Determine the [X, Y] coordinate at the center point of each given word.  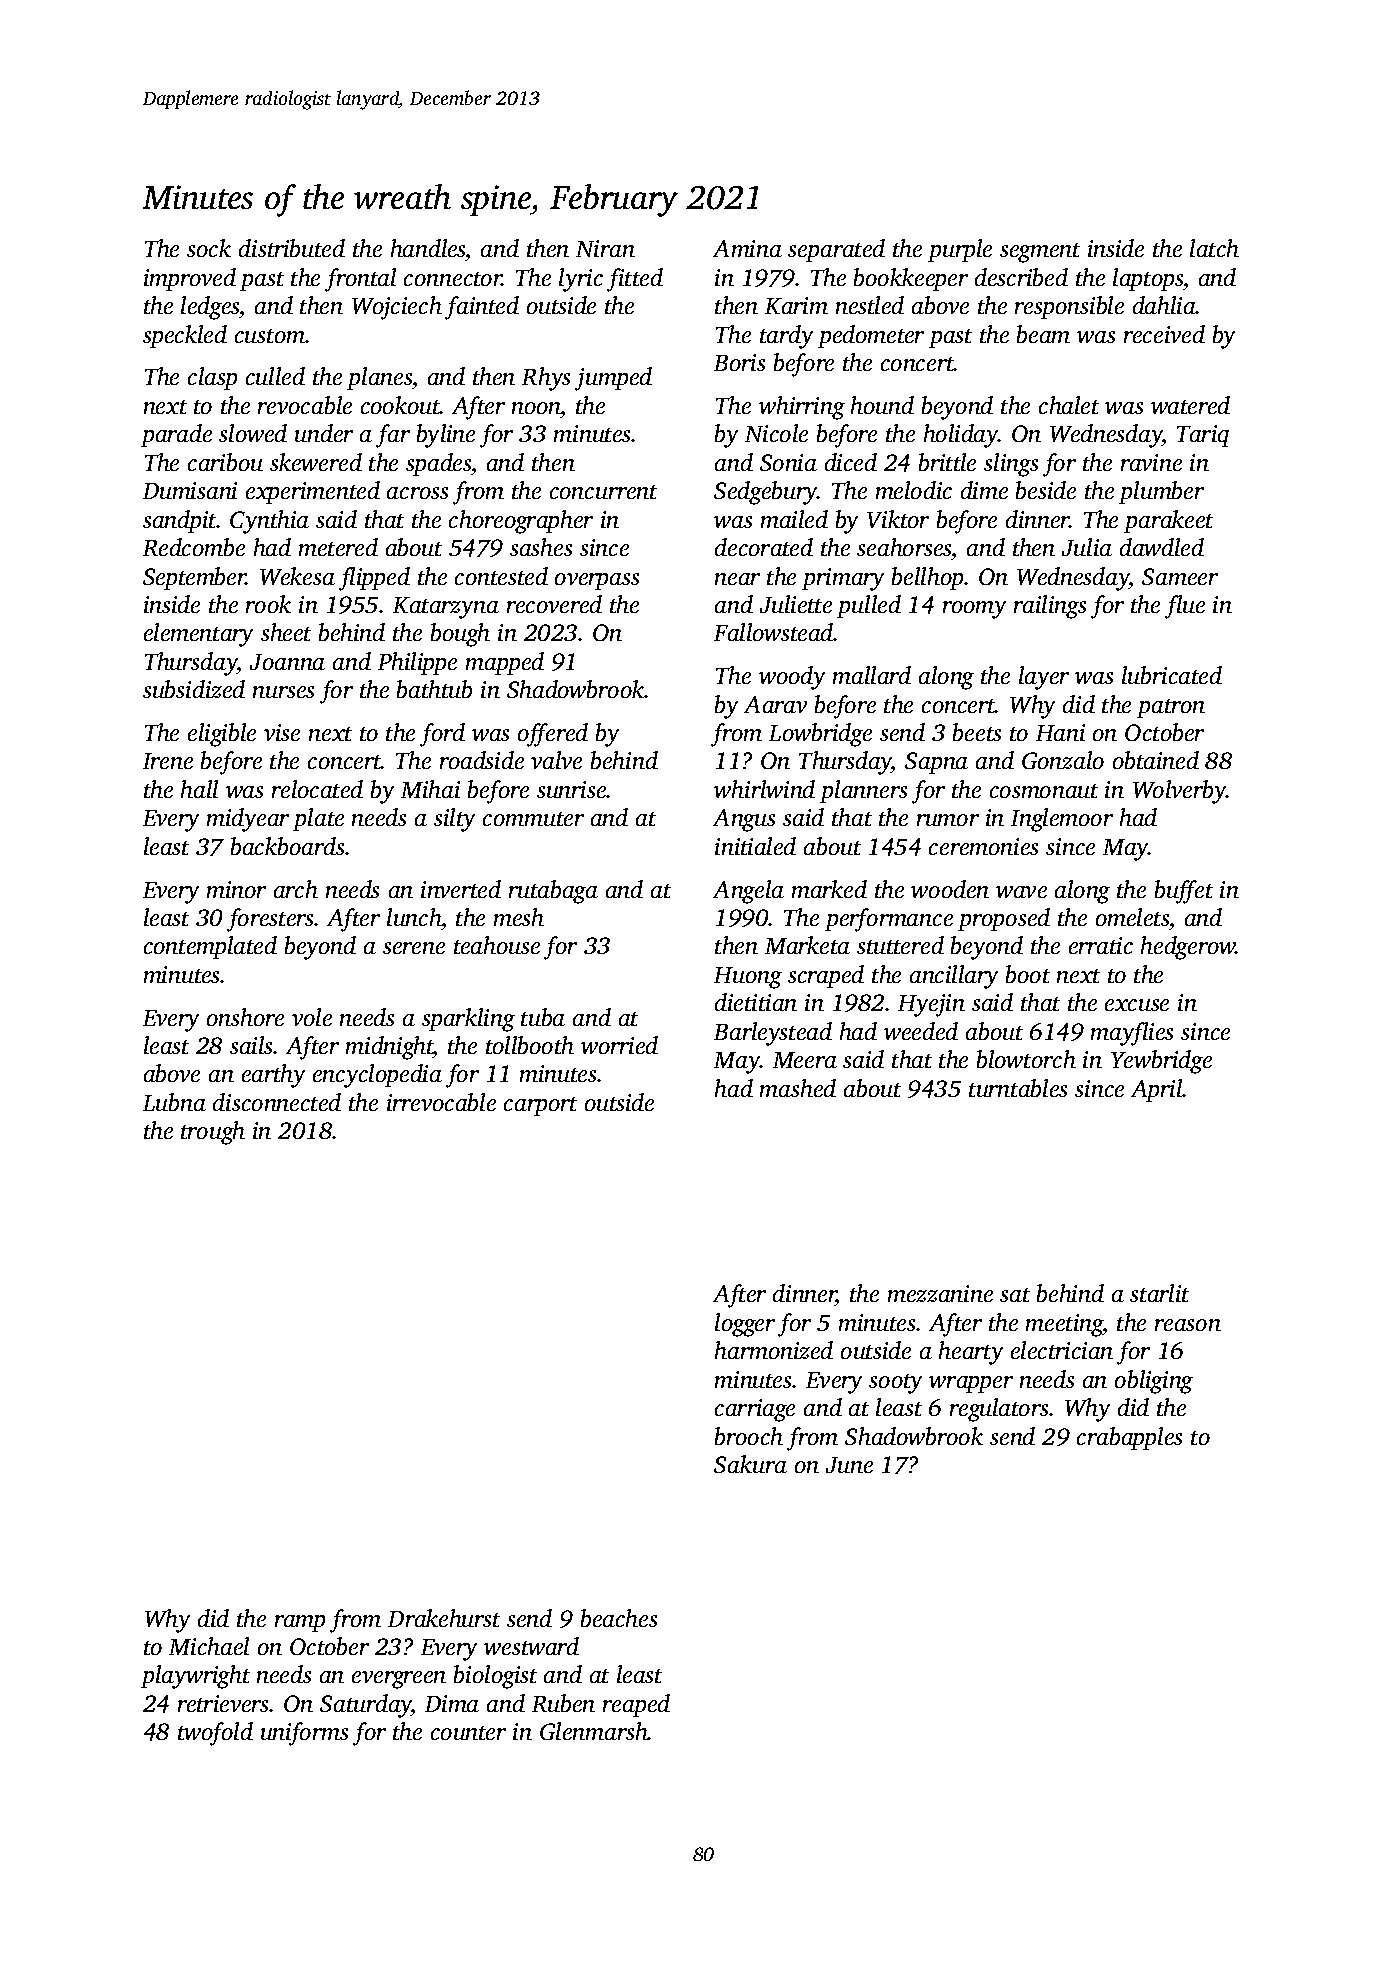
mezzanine [940, 1293]
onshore [245, 1017]
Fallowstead [774, 632]
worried [619, 1045]
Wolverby [1179, 792]
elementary [198, 635]
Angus [744, 820]
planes [379, 378]
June [849, 1465]
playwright [195, 1677]
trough [213, 1133]
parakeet [1168, 521]
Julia [1087, 547]
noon [536, 408]
